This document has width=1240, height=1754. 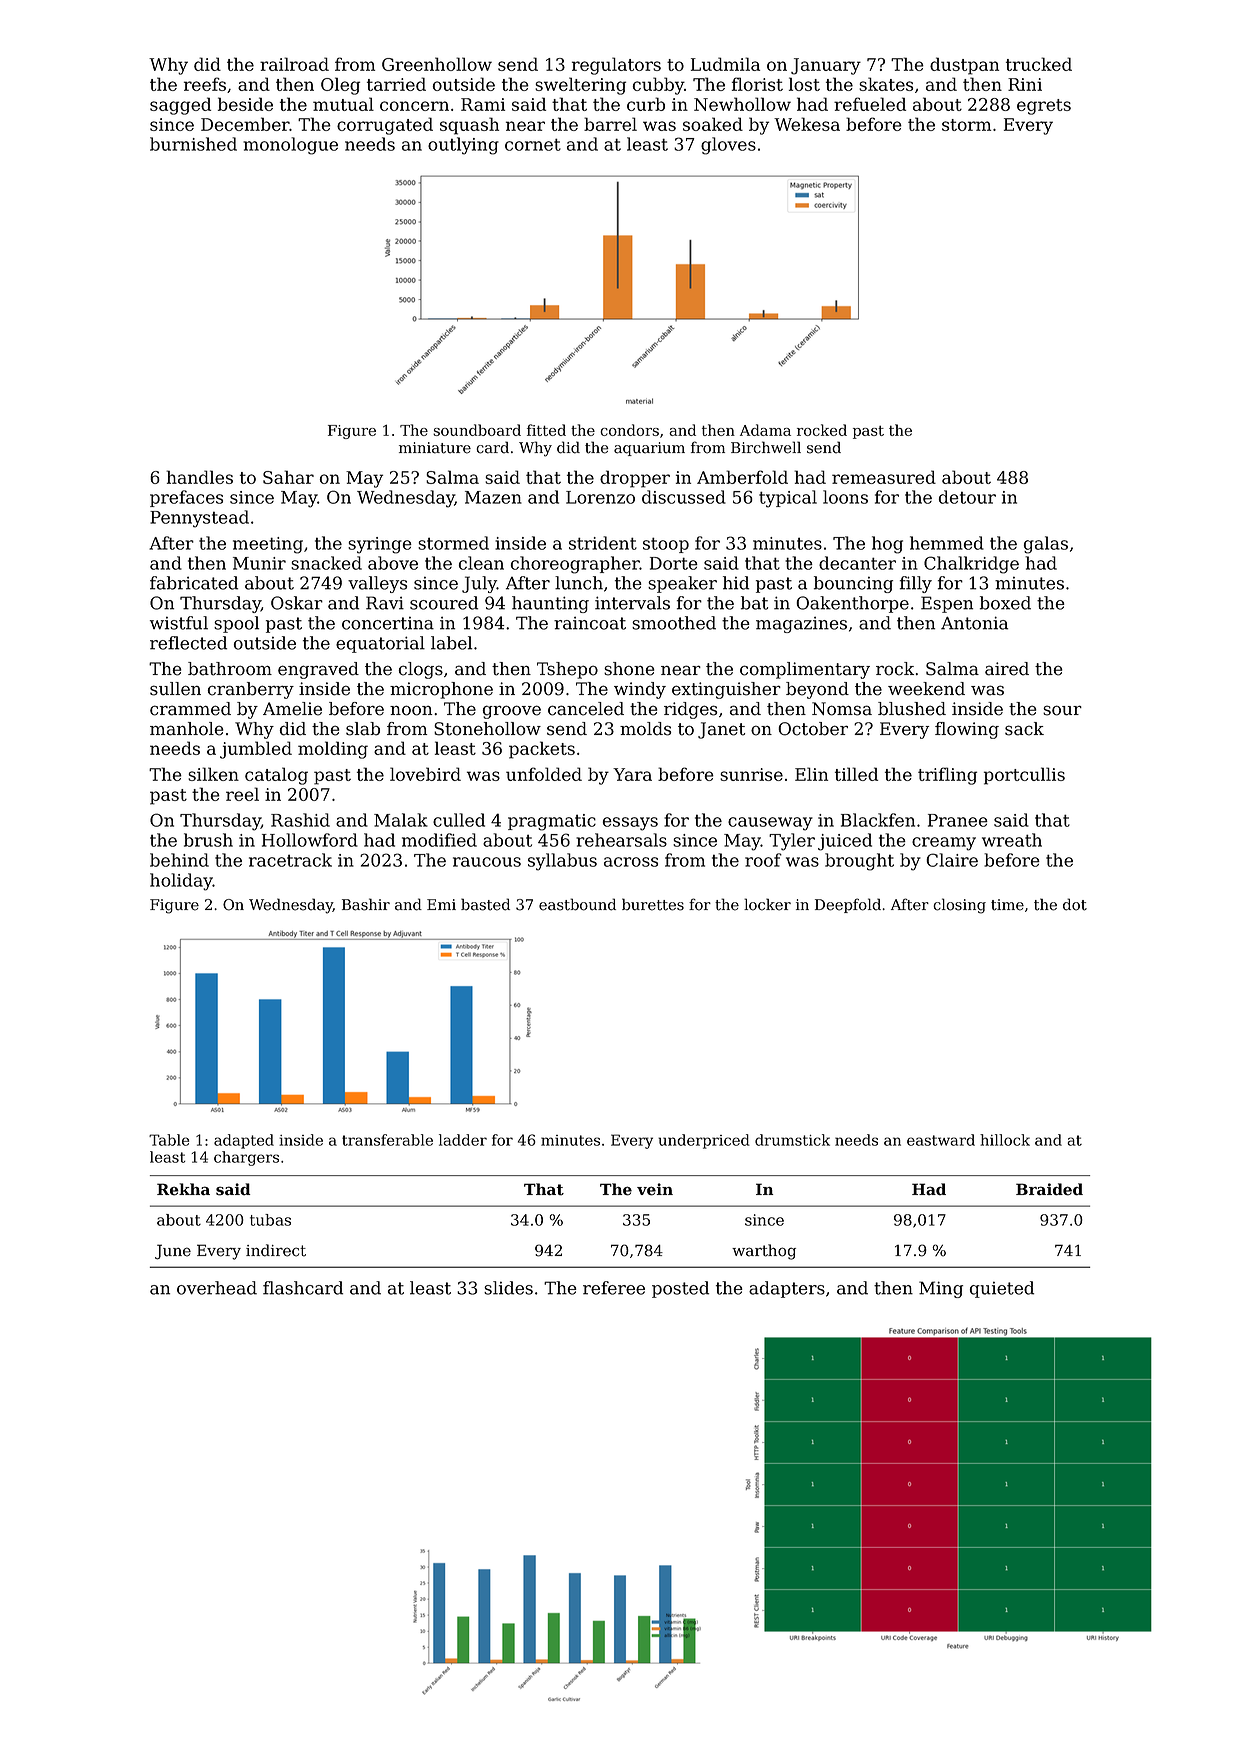 I want to click on handles, so click(x=199, y=477).
